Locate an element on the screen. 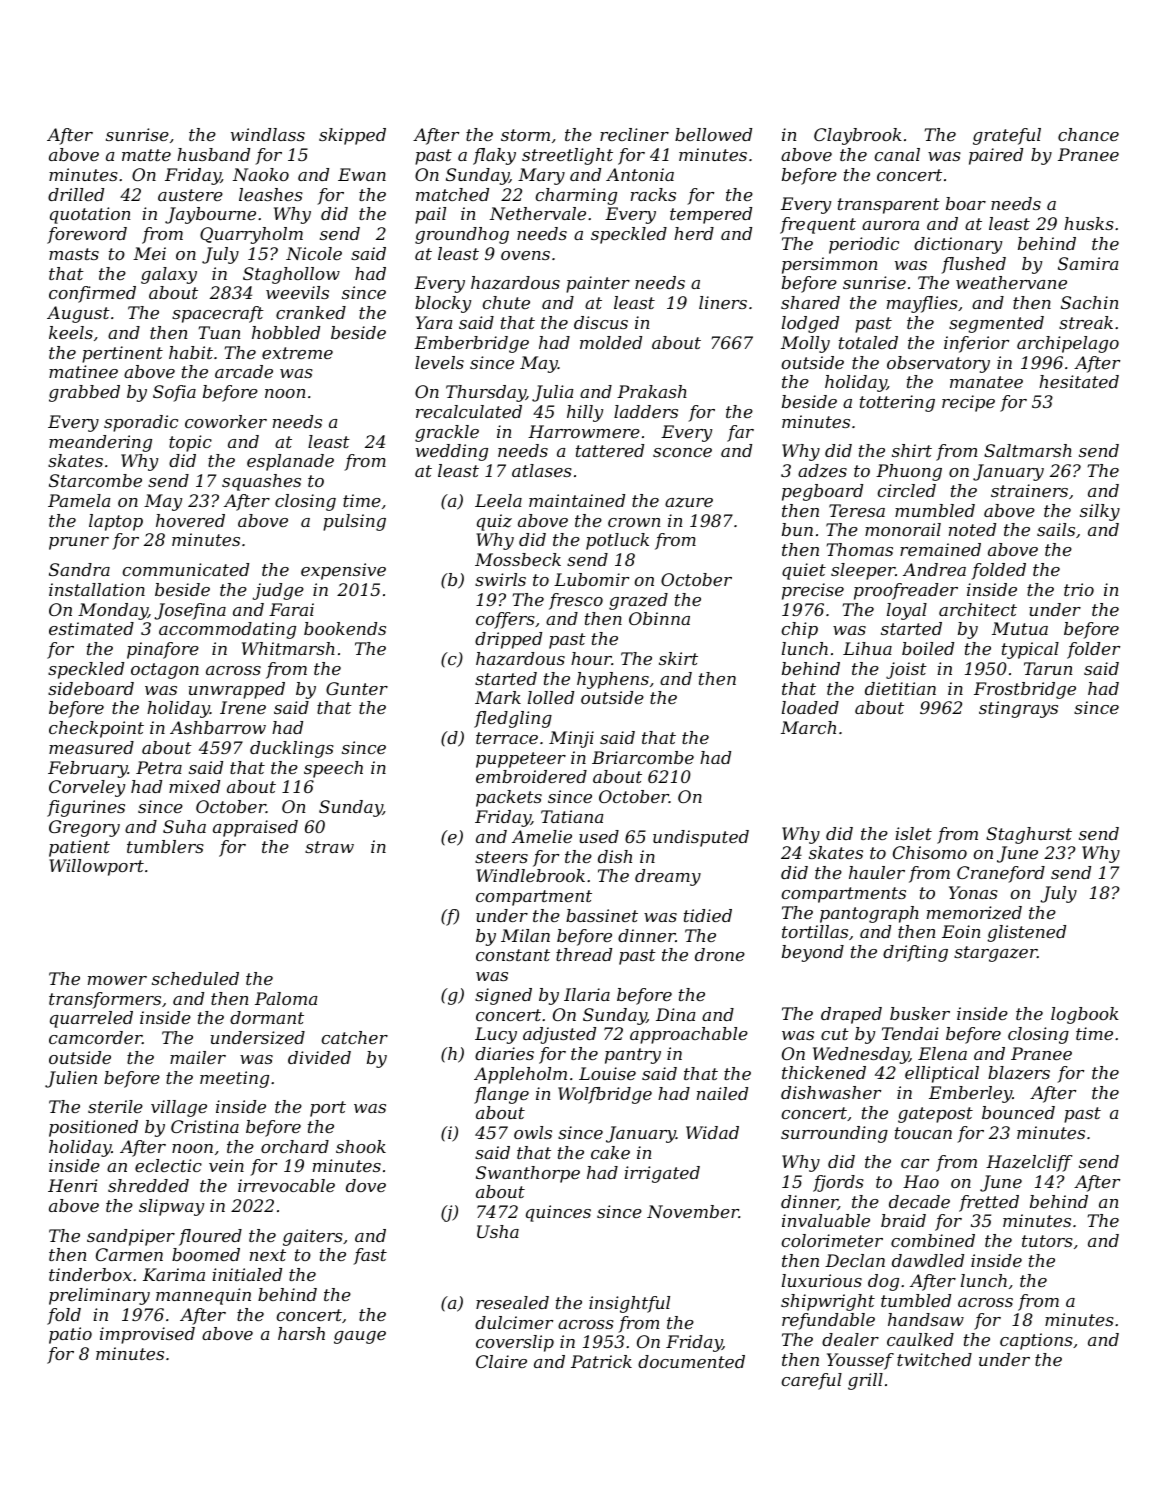 This screenshot has height=1512, width=1168. mower is located at coordinates (117, 980).
